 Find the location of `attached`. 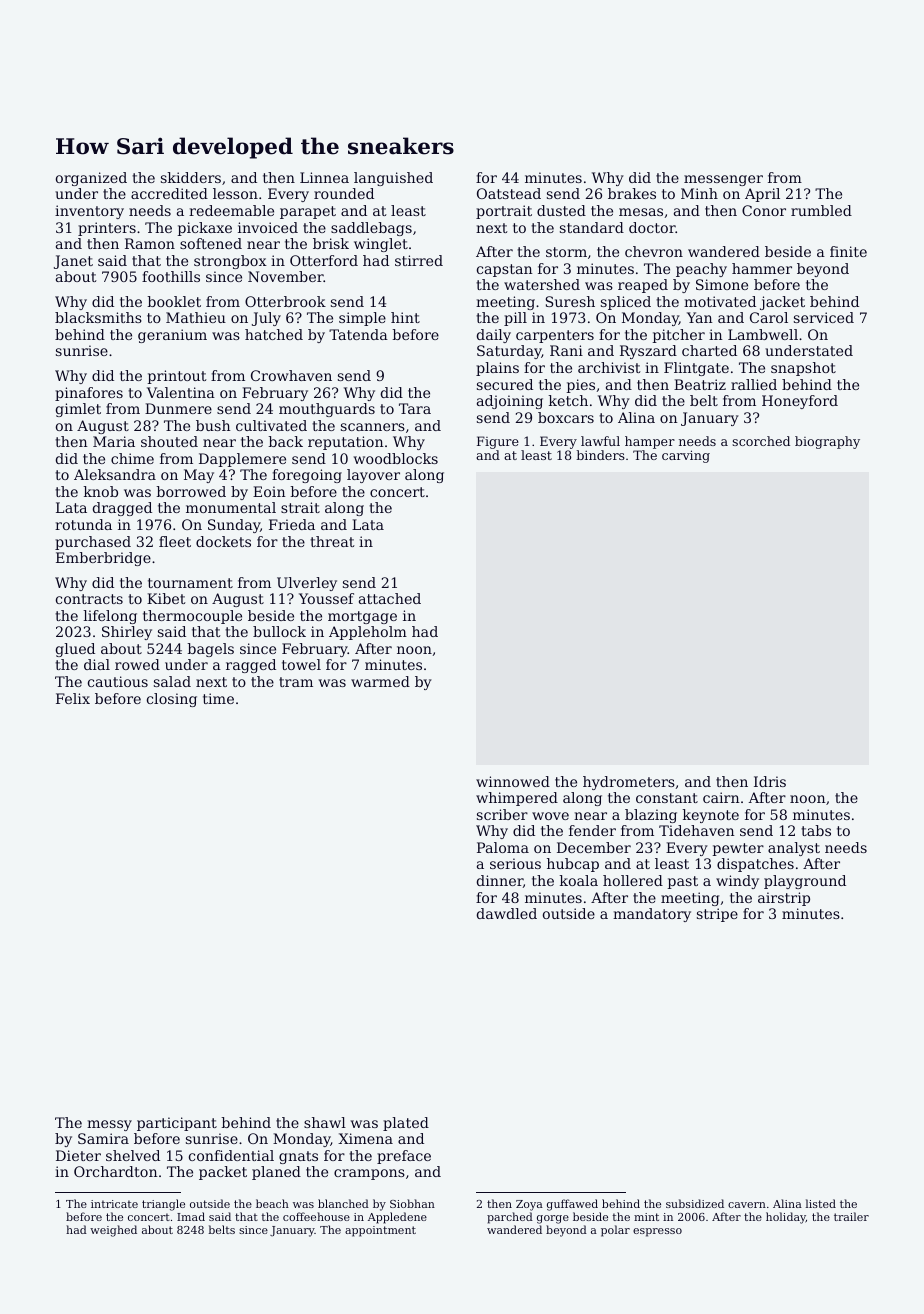

attached is located at coordinates (390, 598).
